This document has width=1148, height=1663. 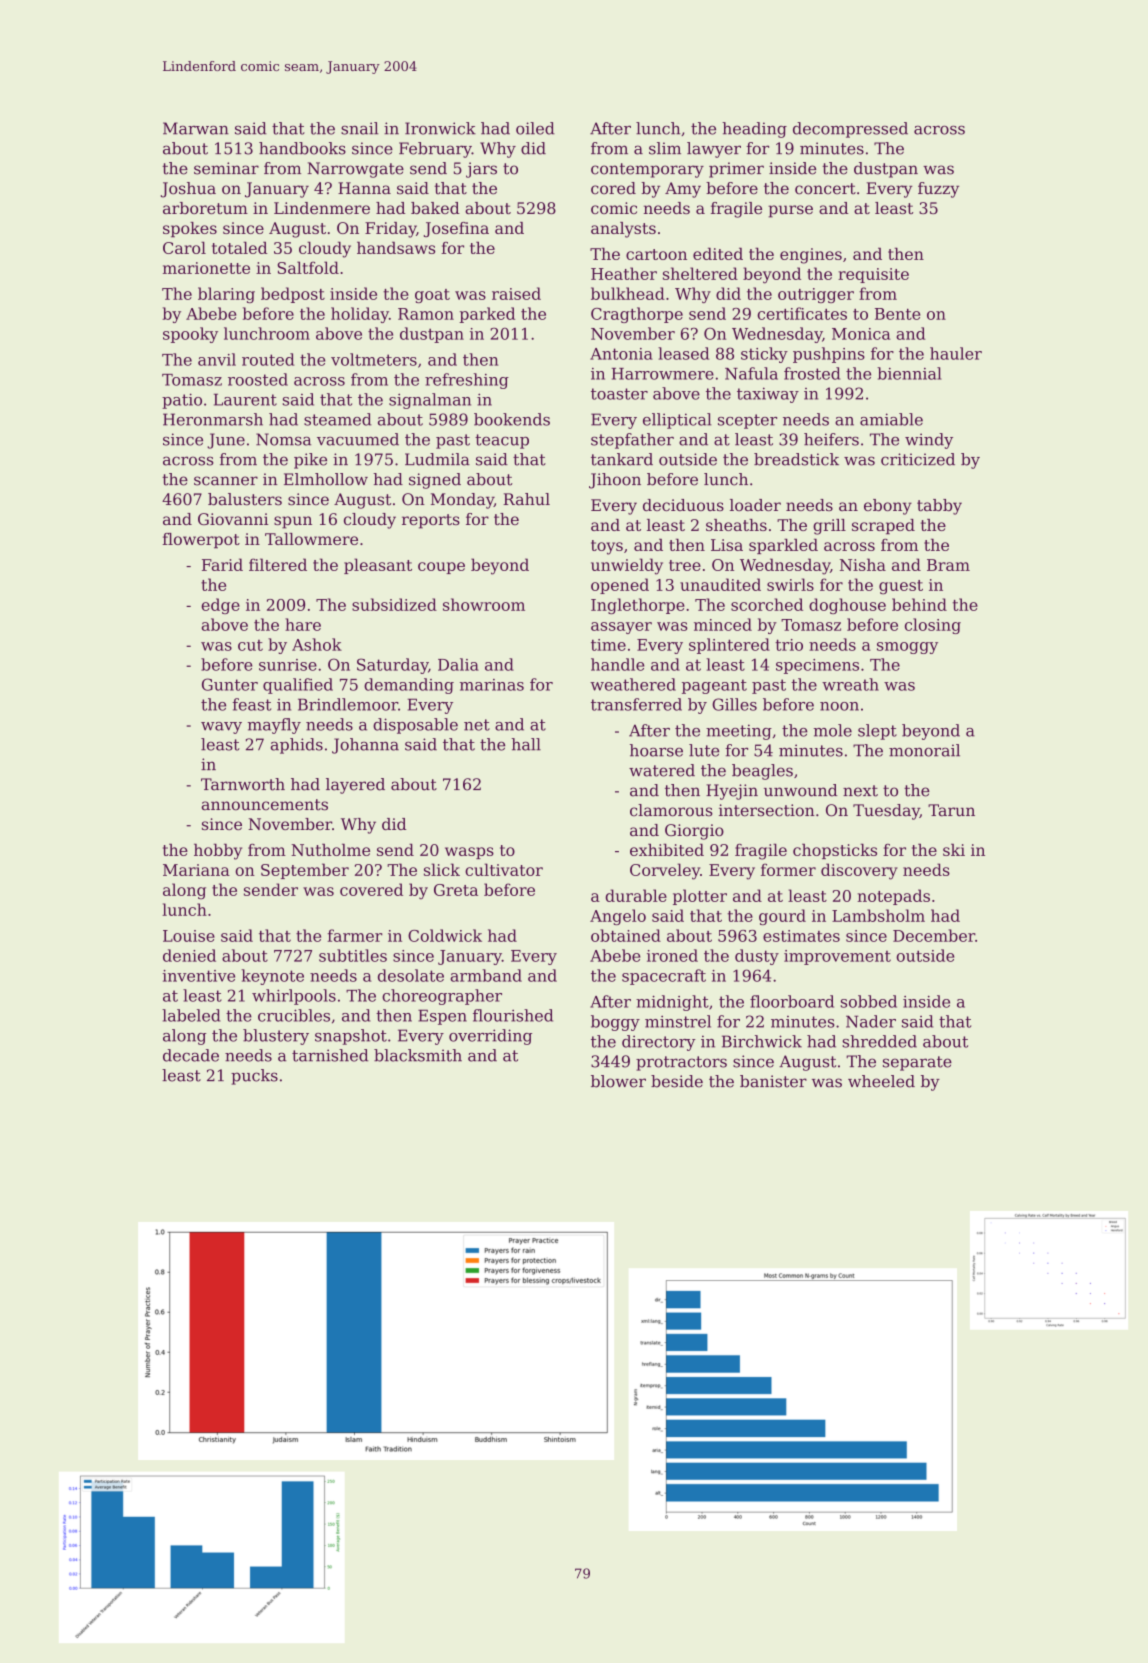 I want to click on tabby, so click(x=939, y=507).
